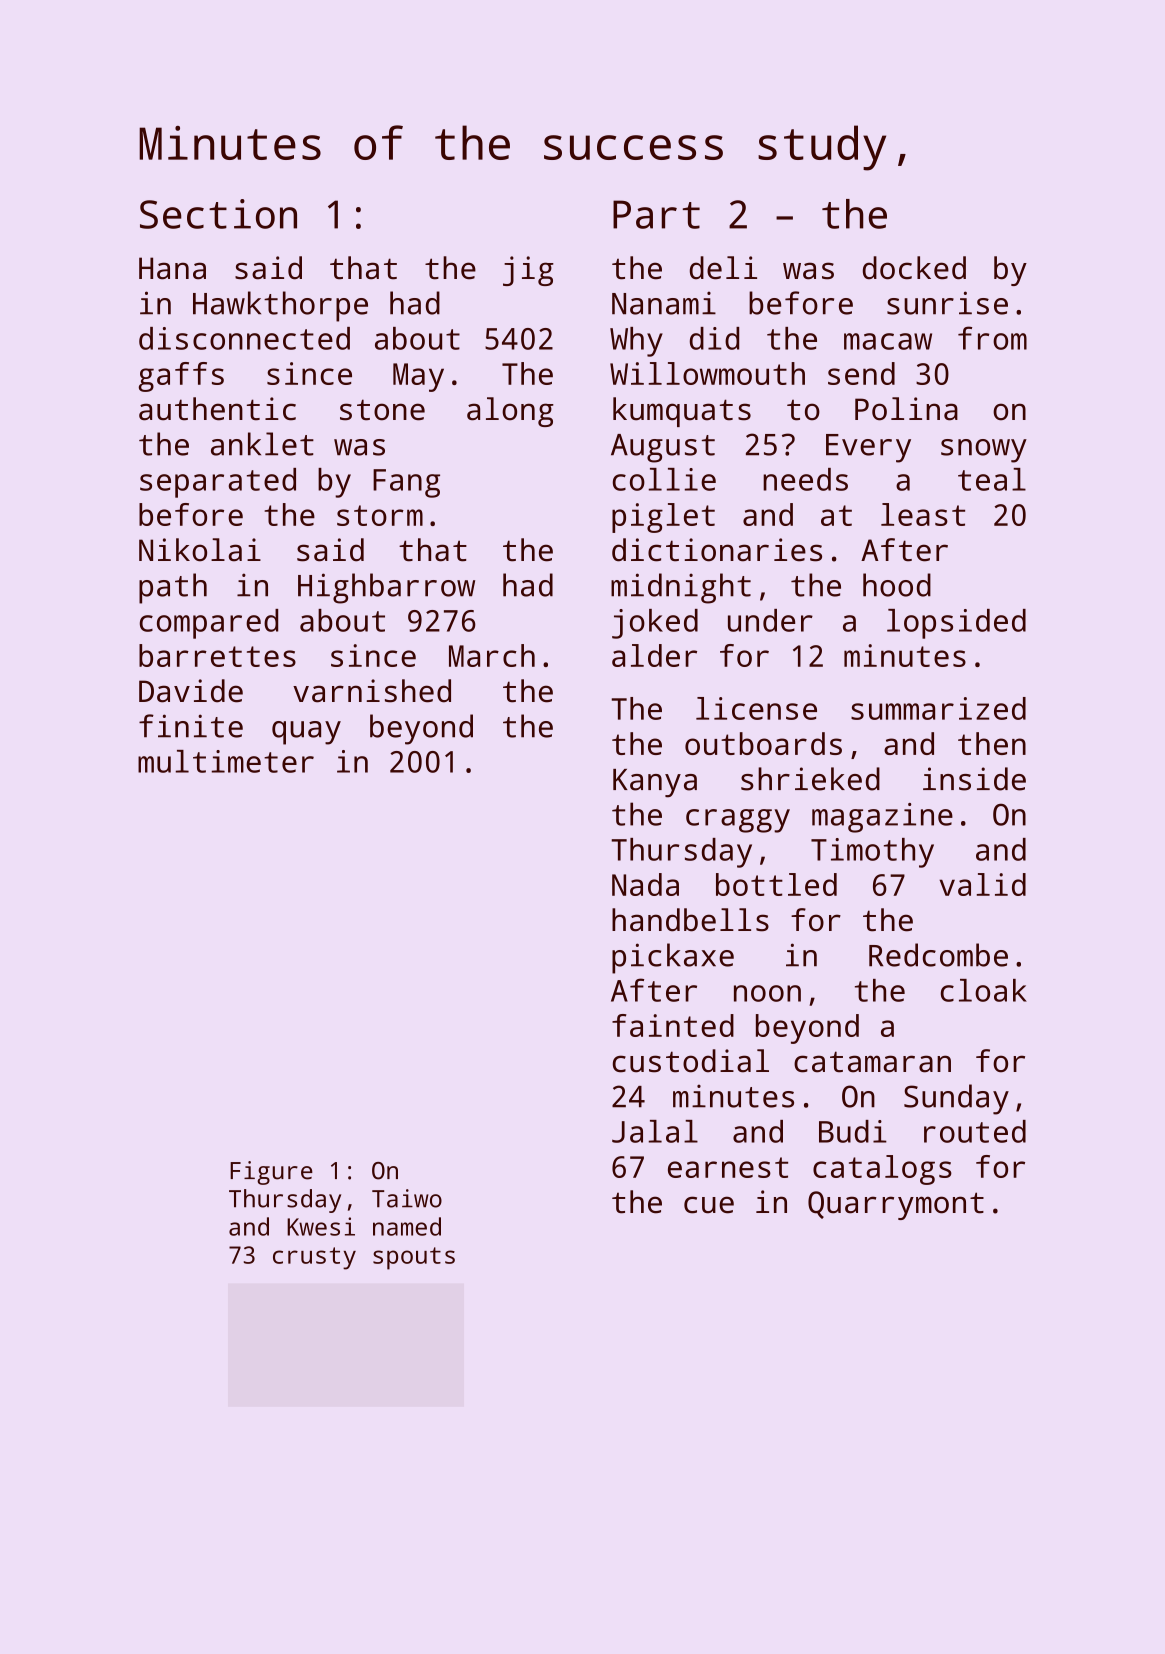 Image resolution: width=1165 pixels, height=1654 pixels. What do you see at coordinates (709, 1205) in the image?
I see `cue` at bounding box center [709, 1205].
